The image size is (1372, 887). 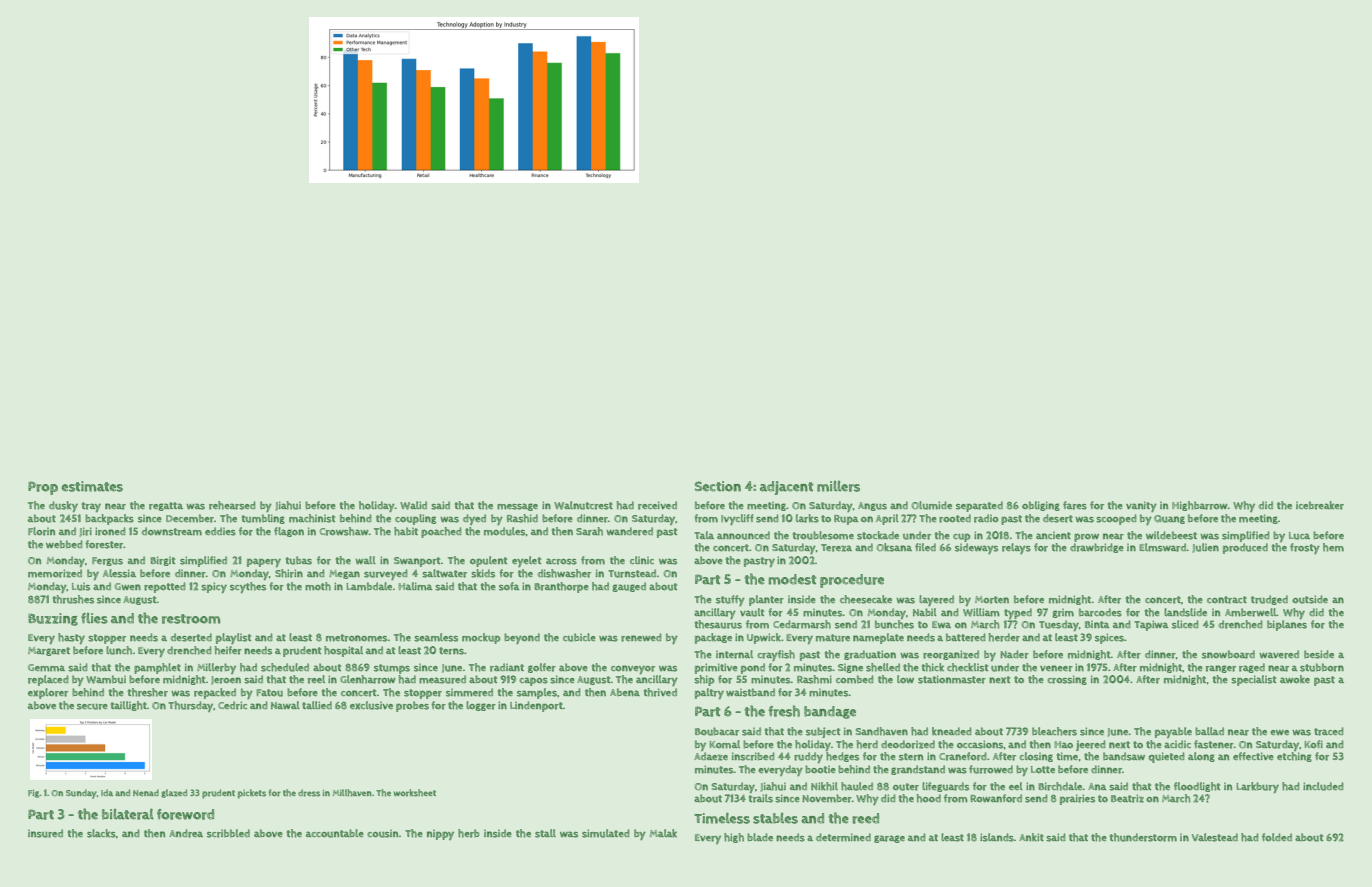 What do you see at coordinates (92, 486) in the page?
I see `estimates` at bounding box center [92, 486].
